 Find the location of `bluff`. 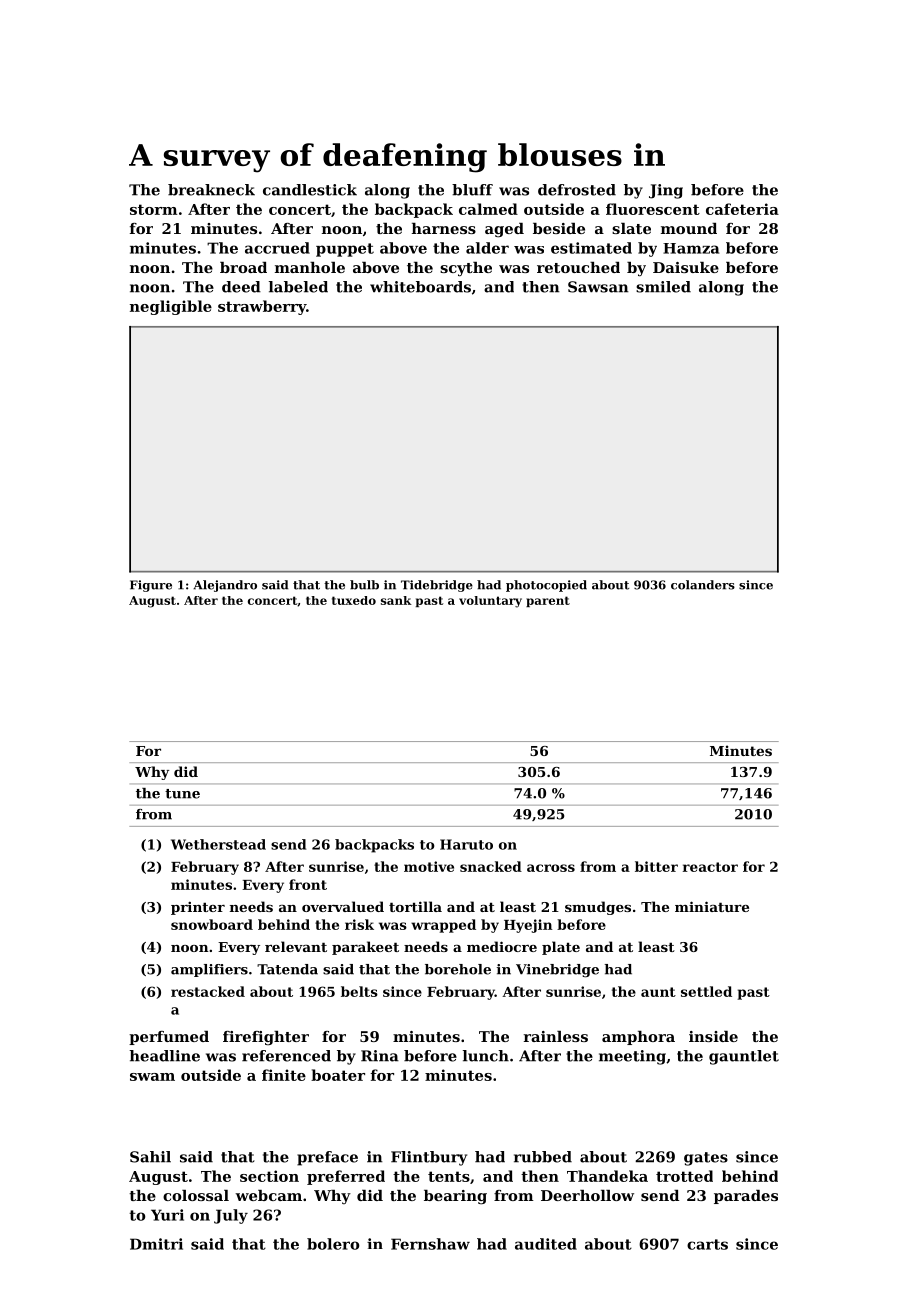

bluff is located at coordinates (472, 190).
